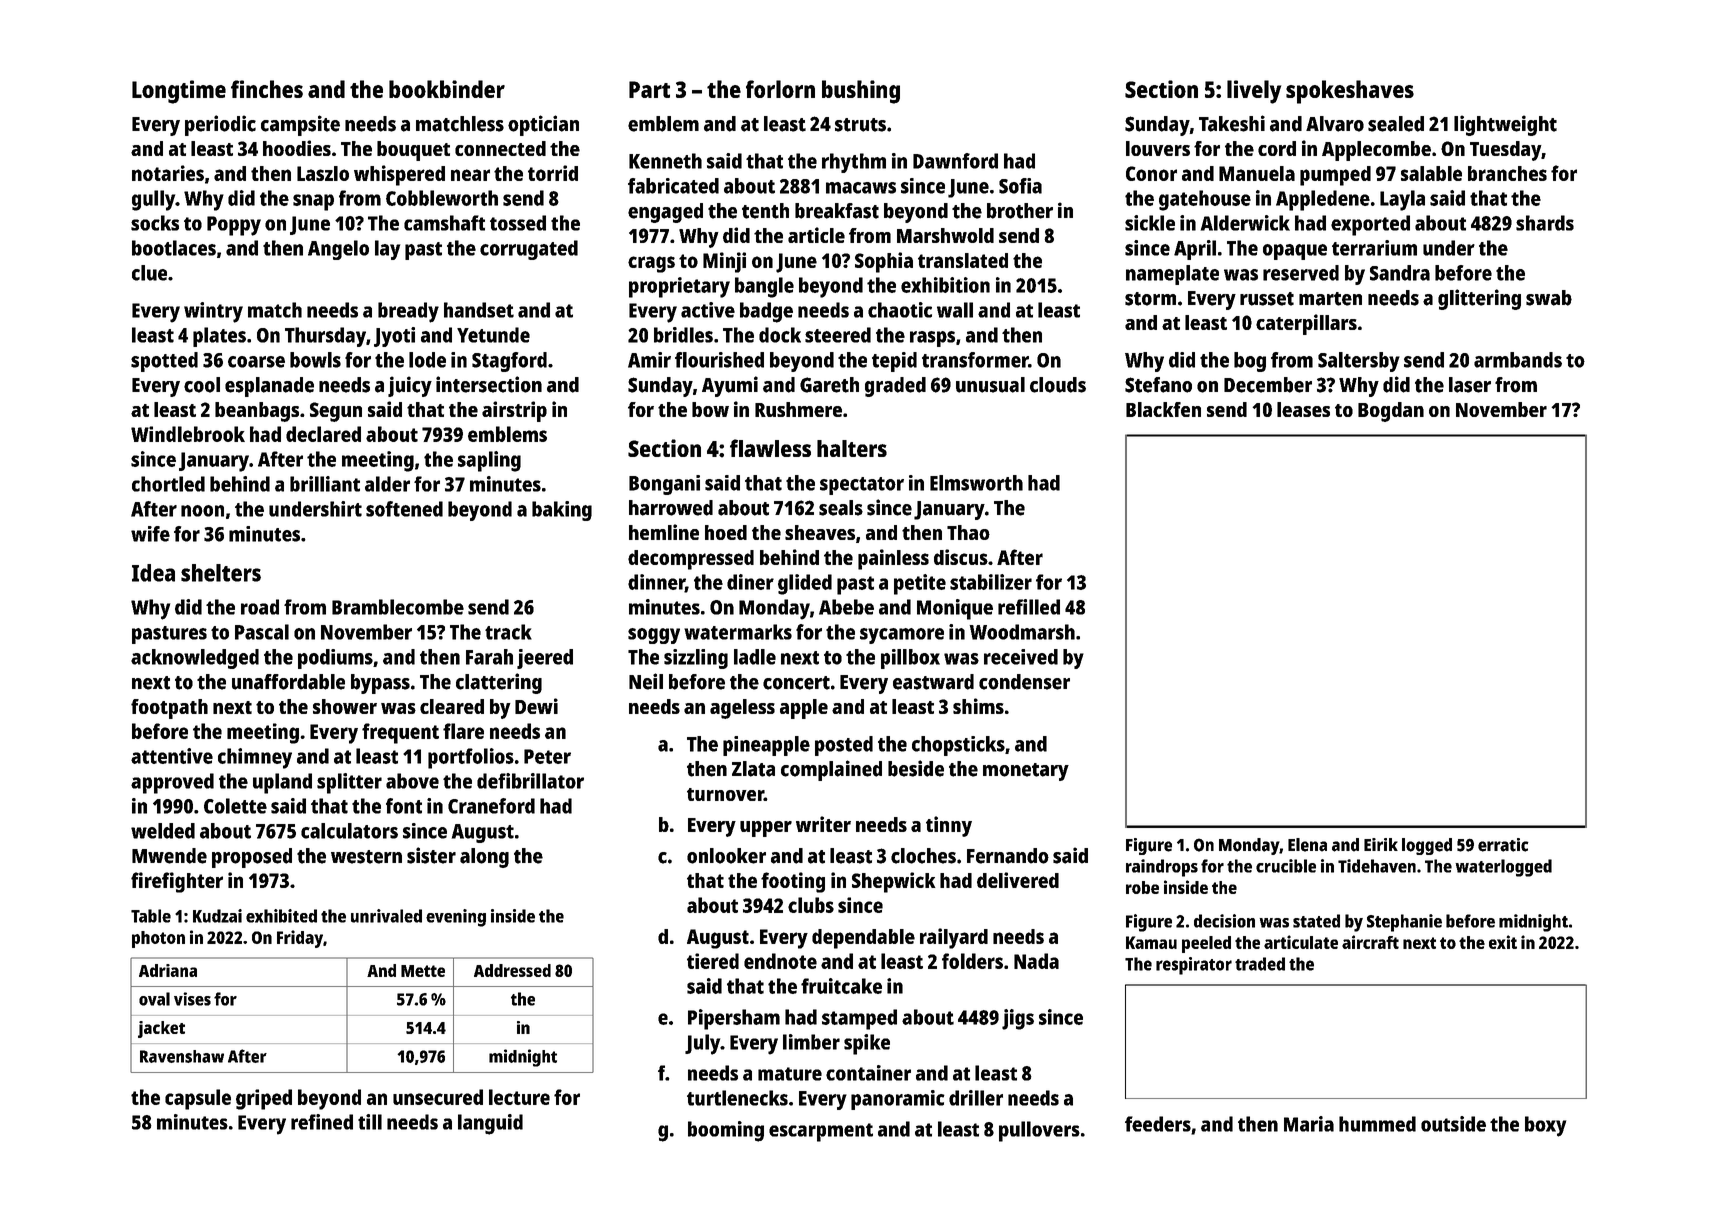 This screenshot has width=1718, height=1214. Describe the element at coordinates (1029, 607) in the screenshot. I see `refilled` at that location.
